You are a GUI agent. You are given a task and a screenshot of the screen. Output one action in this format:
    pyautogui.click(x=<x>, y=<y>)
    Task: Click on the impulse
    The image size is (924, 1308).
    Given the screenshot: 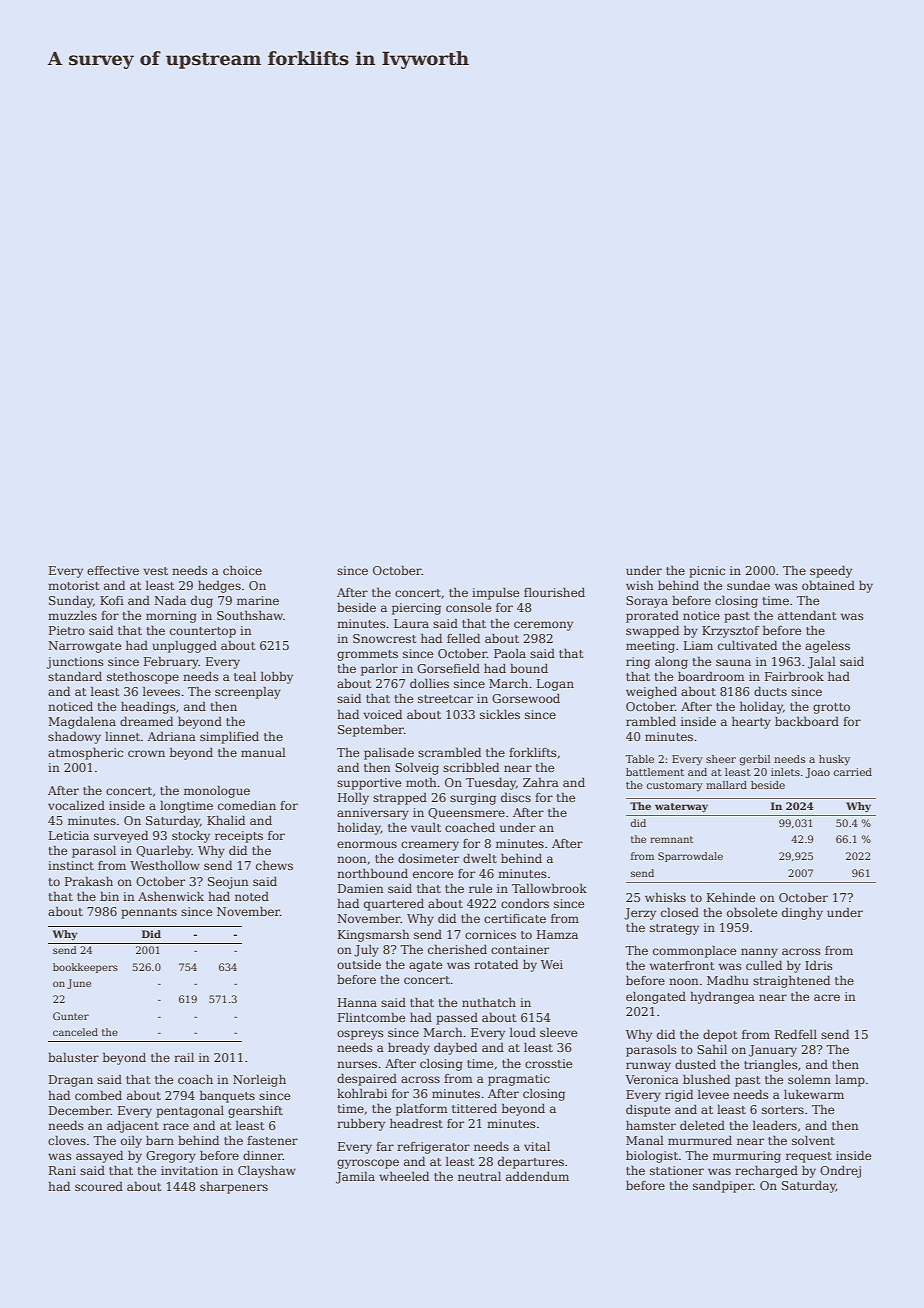 What is the action you would take?
    pyautogui.click(x=495, y=594)
